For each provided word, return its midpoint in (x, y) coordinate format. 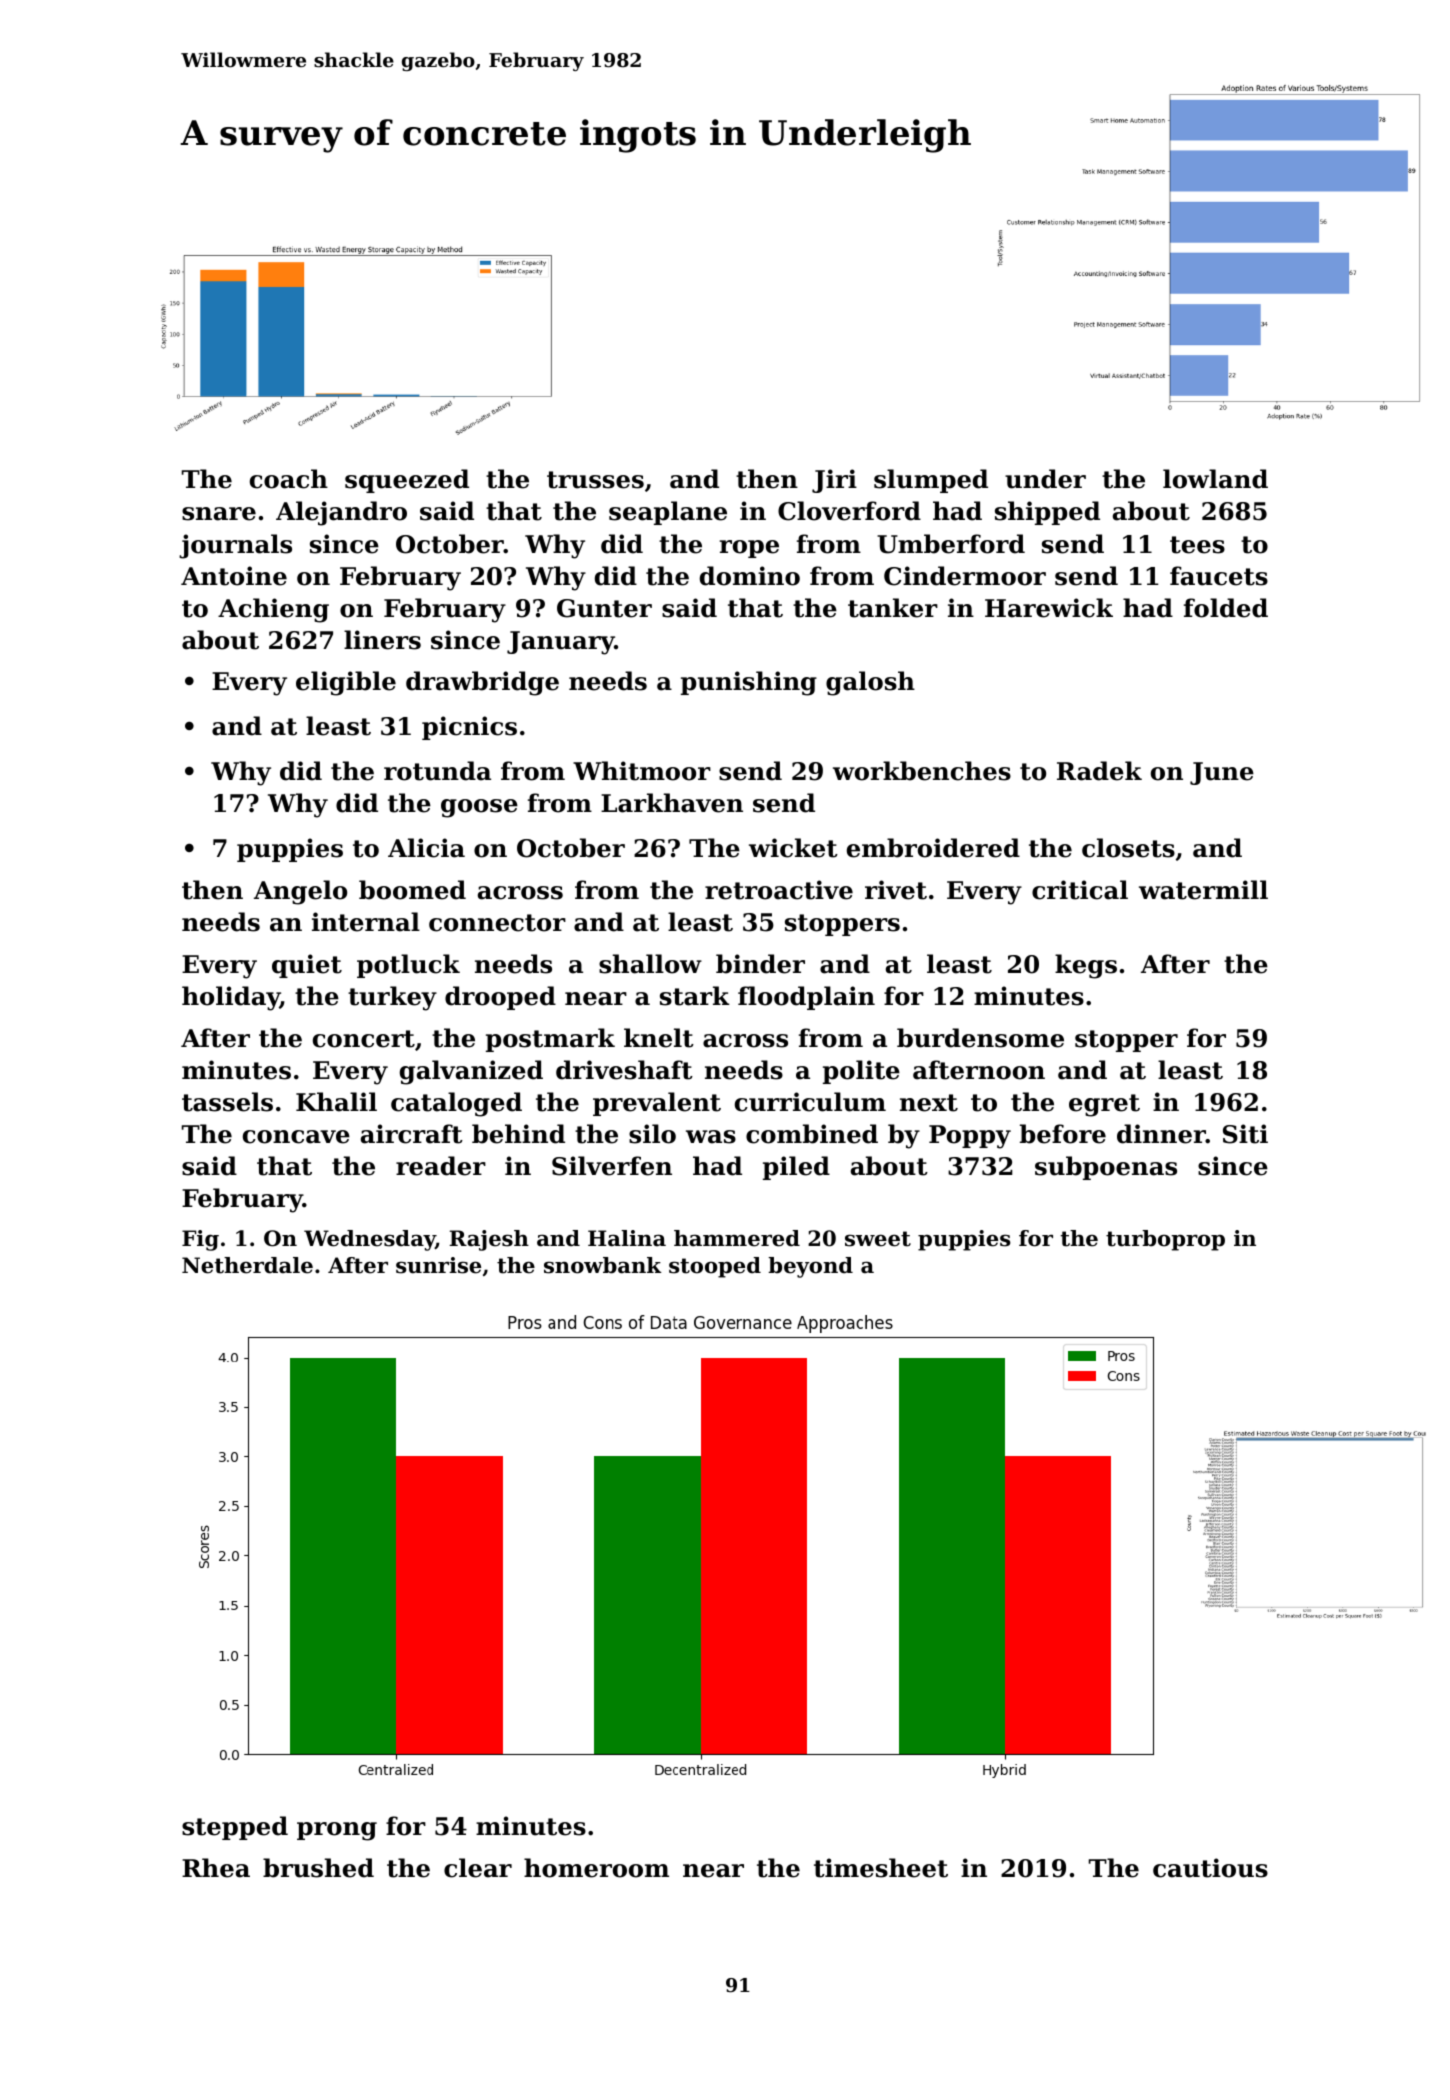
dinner (1161, 1134)
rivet (896, 890)
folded (1226, 608)
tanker (893, 608)
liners (382, 640)
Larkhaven (672, 803)
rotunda (437, 771)
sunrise (438, 1265)
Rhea (216, 1868)
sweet (878, 1239)
